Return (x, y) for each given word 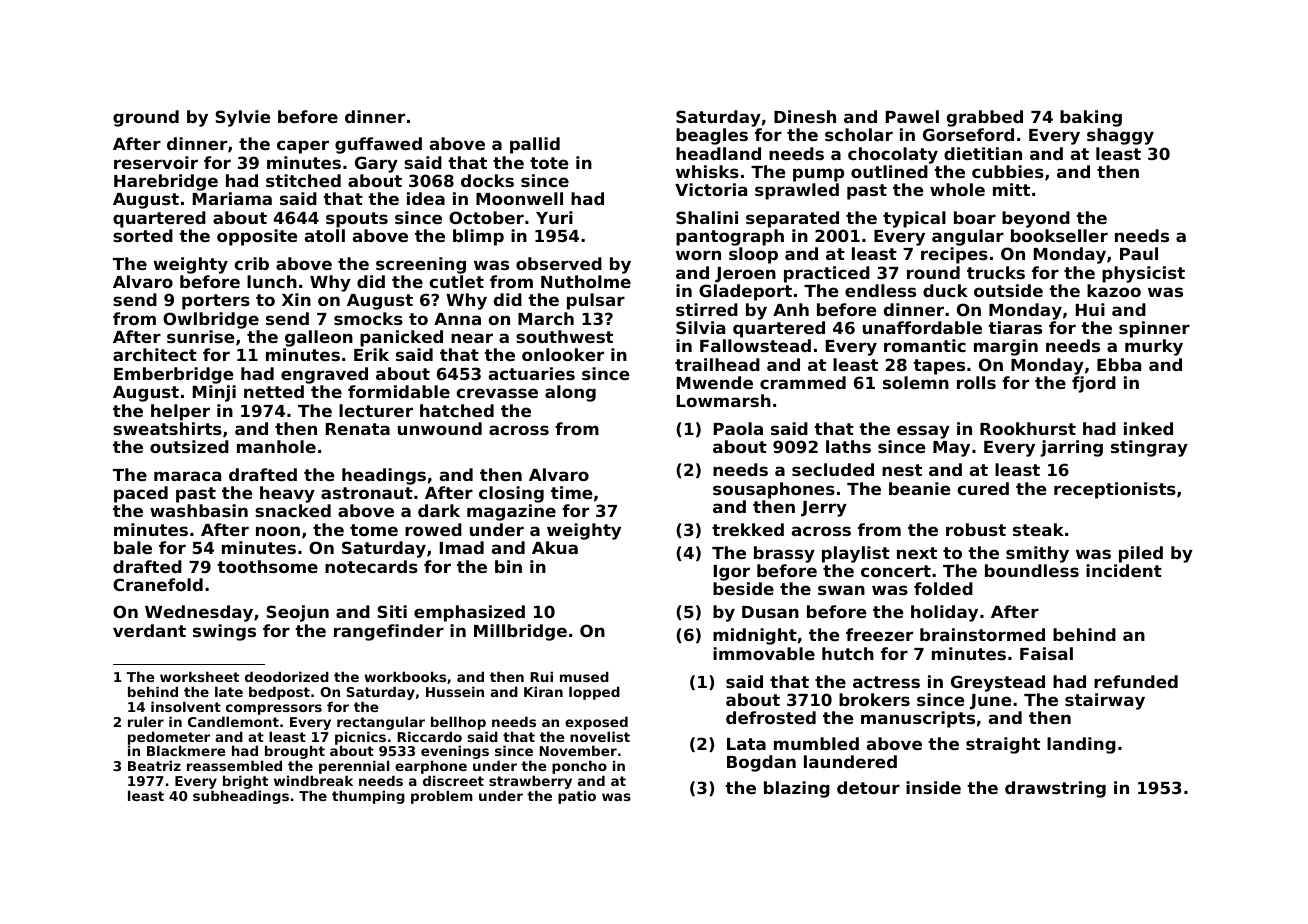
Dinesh (805, 116)
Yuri (554, 217)
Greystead (998, 683)
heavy (287, 494)
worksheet (199, 676)
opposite (257, 237)
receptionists (1115, 490)
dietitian (983, 153)
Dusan (770, 612)
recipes (954, 255)
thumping (368, 797)
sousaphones (774, 490)
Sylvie (243, 118)
